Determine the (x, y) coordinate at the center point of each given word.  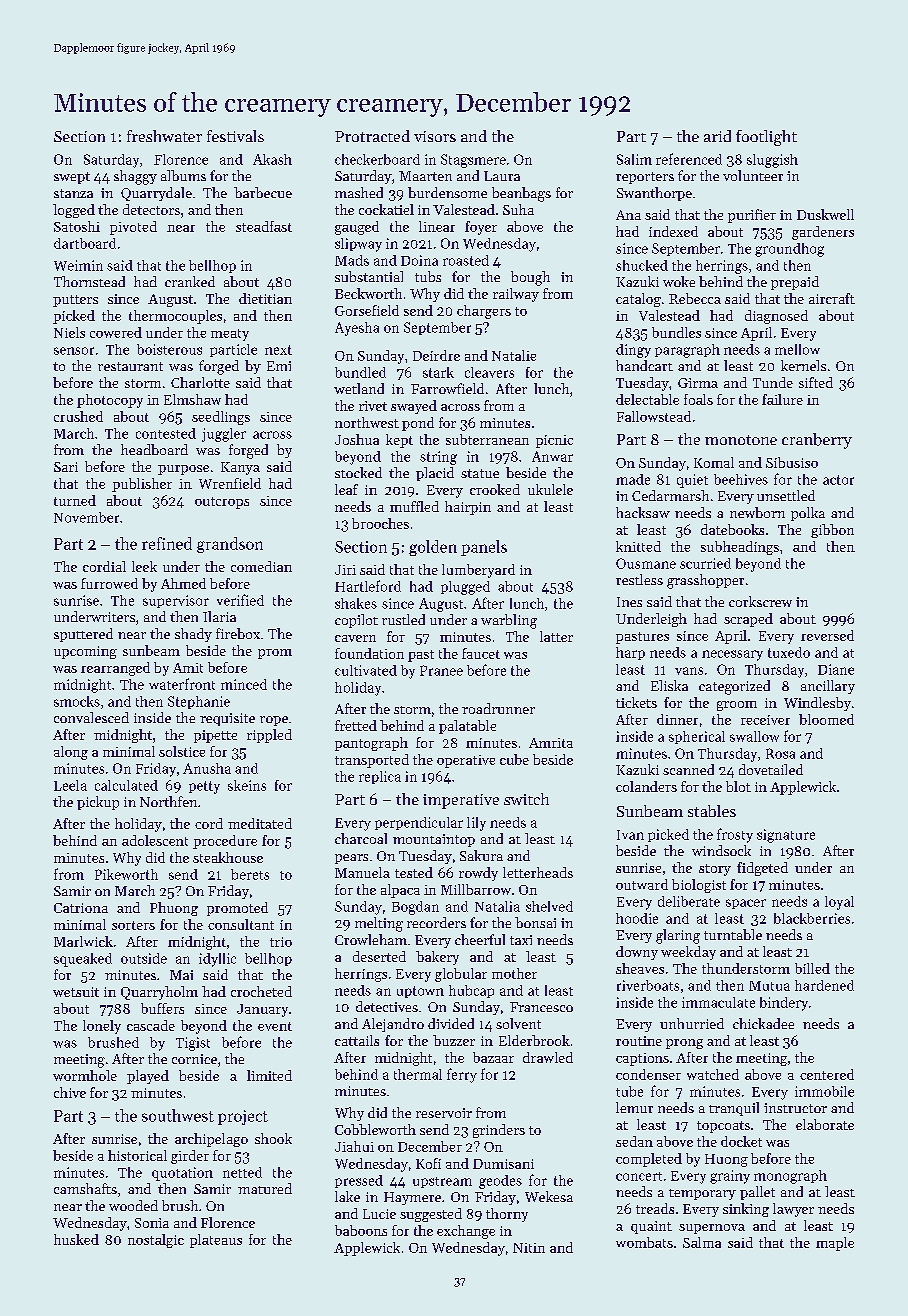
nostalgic (156, 1241)
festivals (235, 136)
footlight (766, 138)
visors (435, 136)
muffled (414, 506)
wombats (644, 1242)
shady (193, 635)
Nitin (529, 1248)
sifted (816, 382)
